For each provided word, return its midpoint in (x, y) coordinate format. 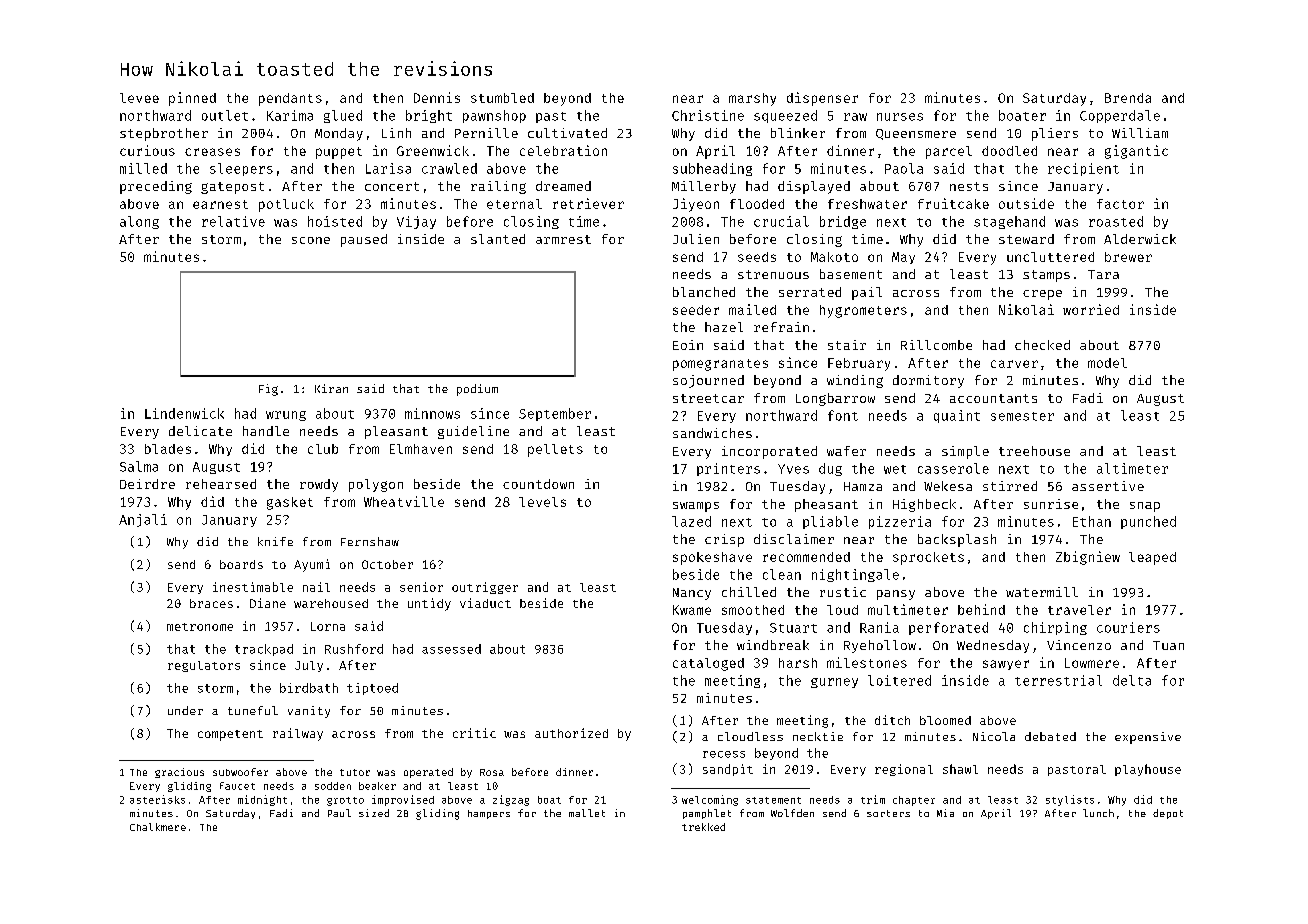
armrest (563, 239)
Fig (268, 390)
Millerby (704, 187)
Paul (339, 813)
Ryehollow (880, 646)
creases (212, 152)
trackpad (264, 650)
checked (1042, 345)
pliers (1055, 134)
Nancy (692, 594)
